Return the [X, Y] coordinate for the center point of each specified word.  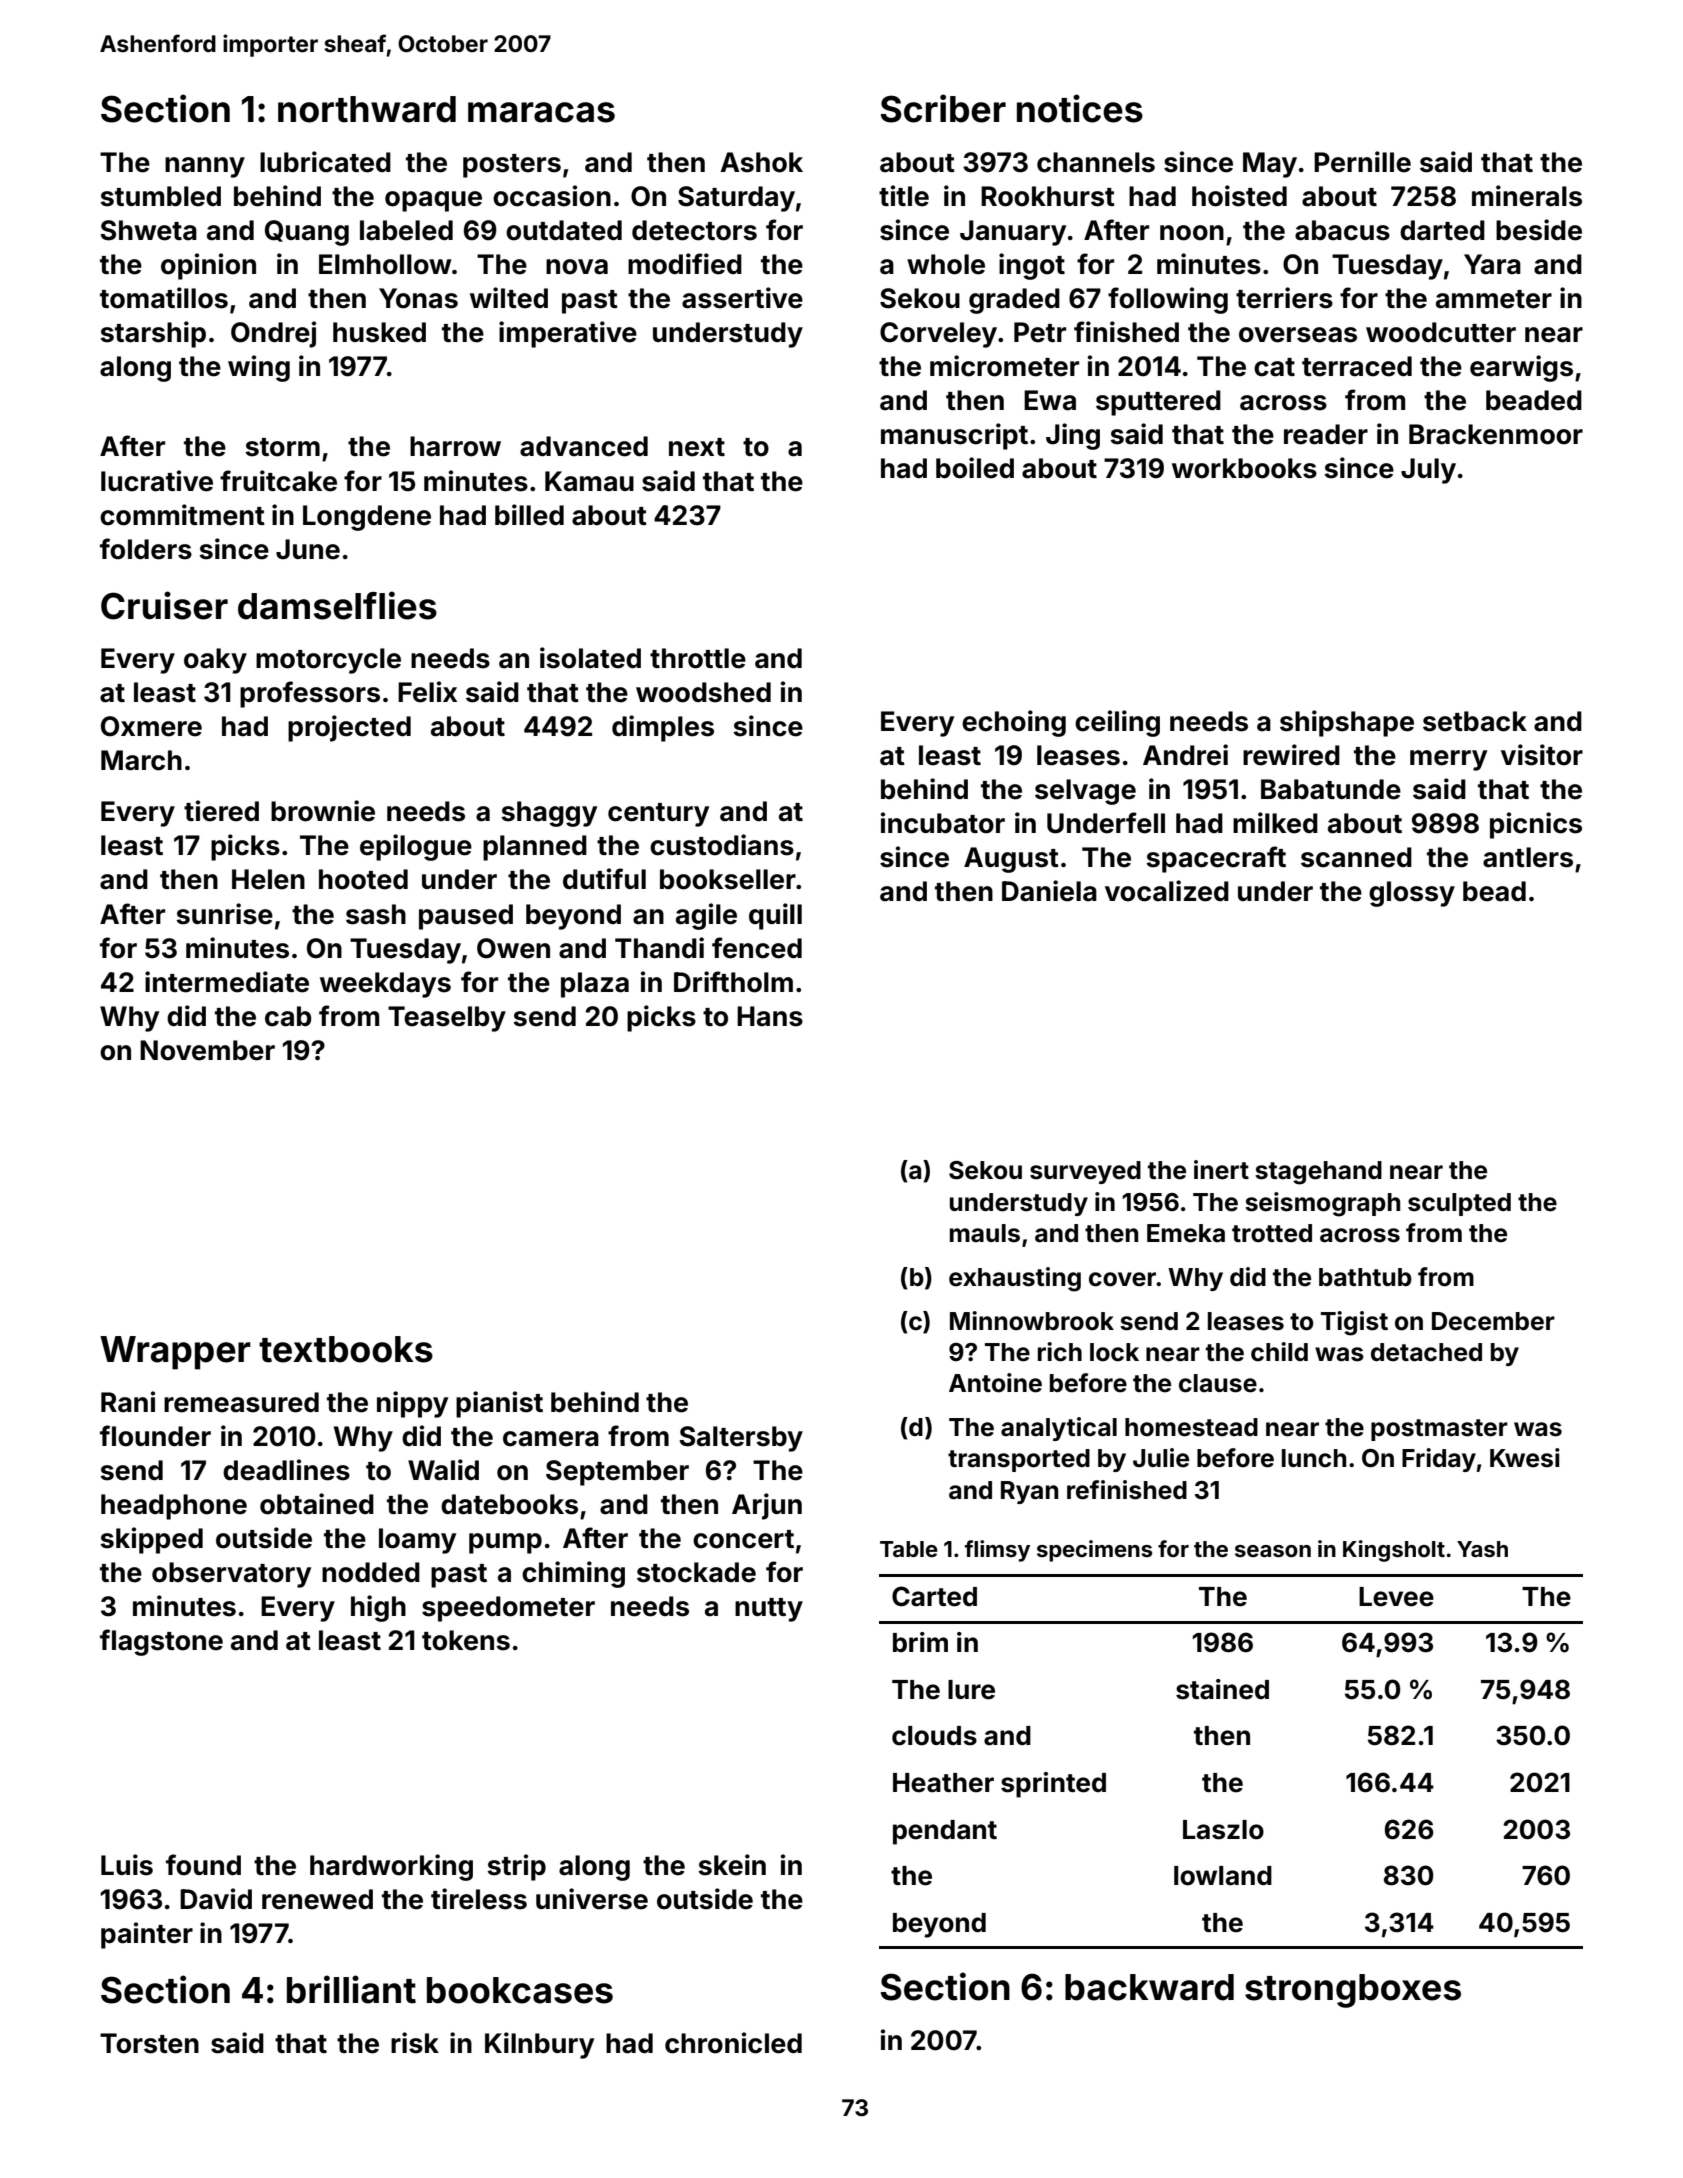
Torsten [149, 2043]
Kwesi [1525, 1458]
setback [1475, 721]
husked [379, 332]
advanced [584, 446]
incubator [943, 823]
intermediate [227, 982]
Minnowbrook [1032, 1321]
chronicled [733, 2043]
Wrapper [175, 1353]
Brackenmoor [1496, 434]
